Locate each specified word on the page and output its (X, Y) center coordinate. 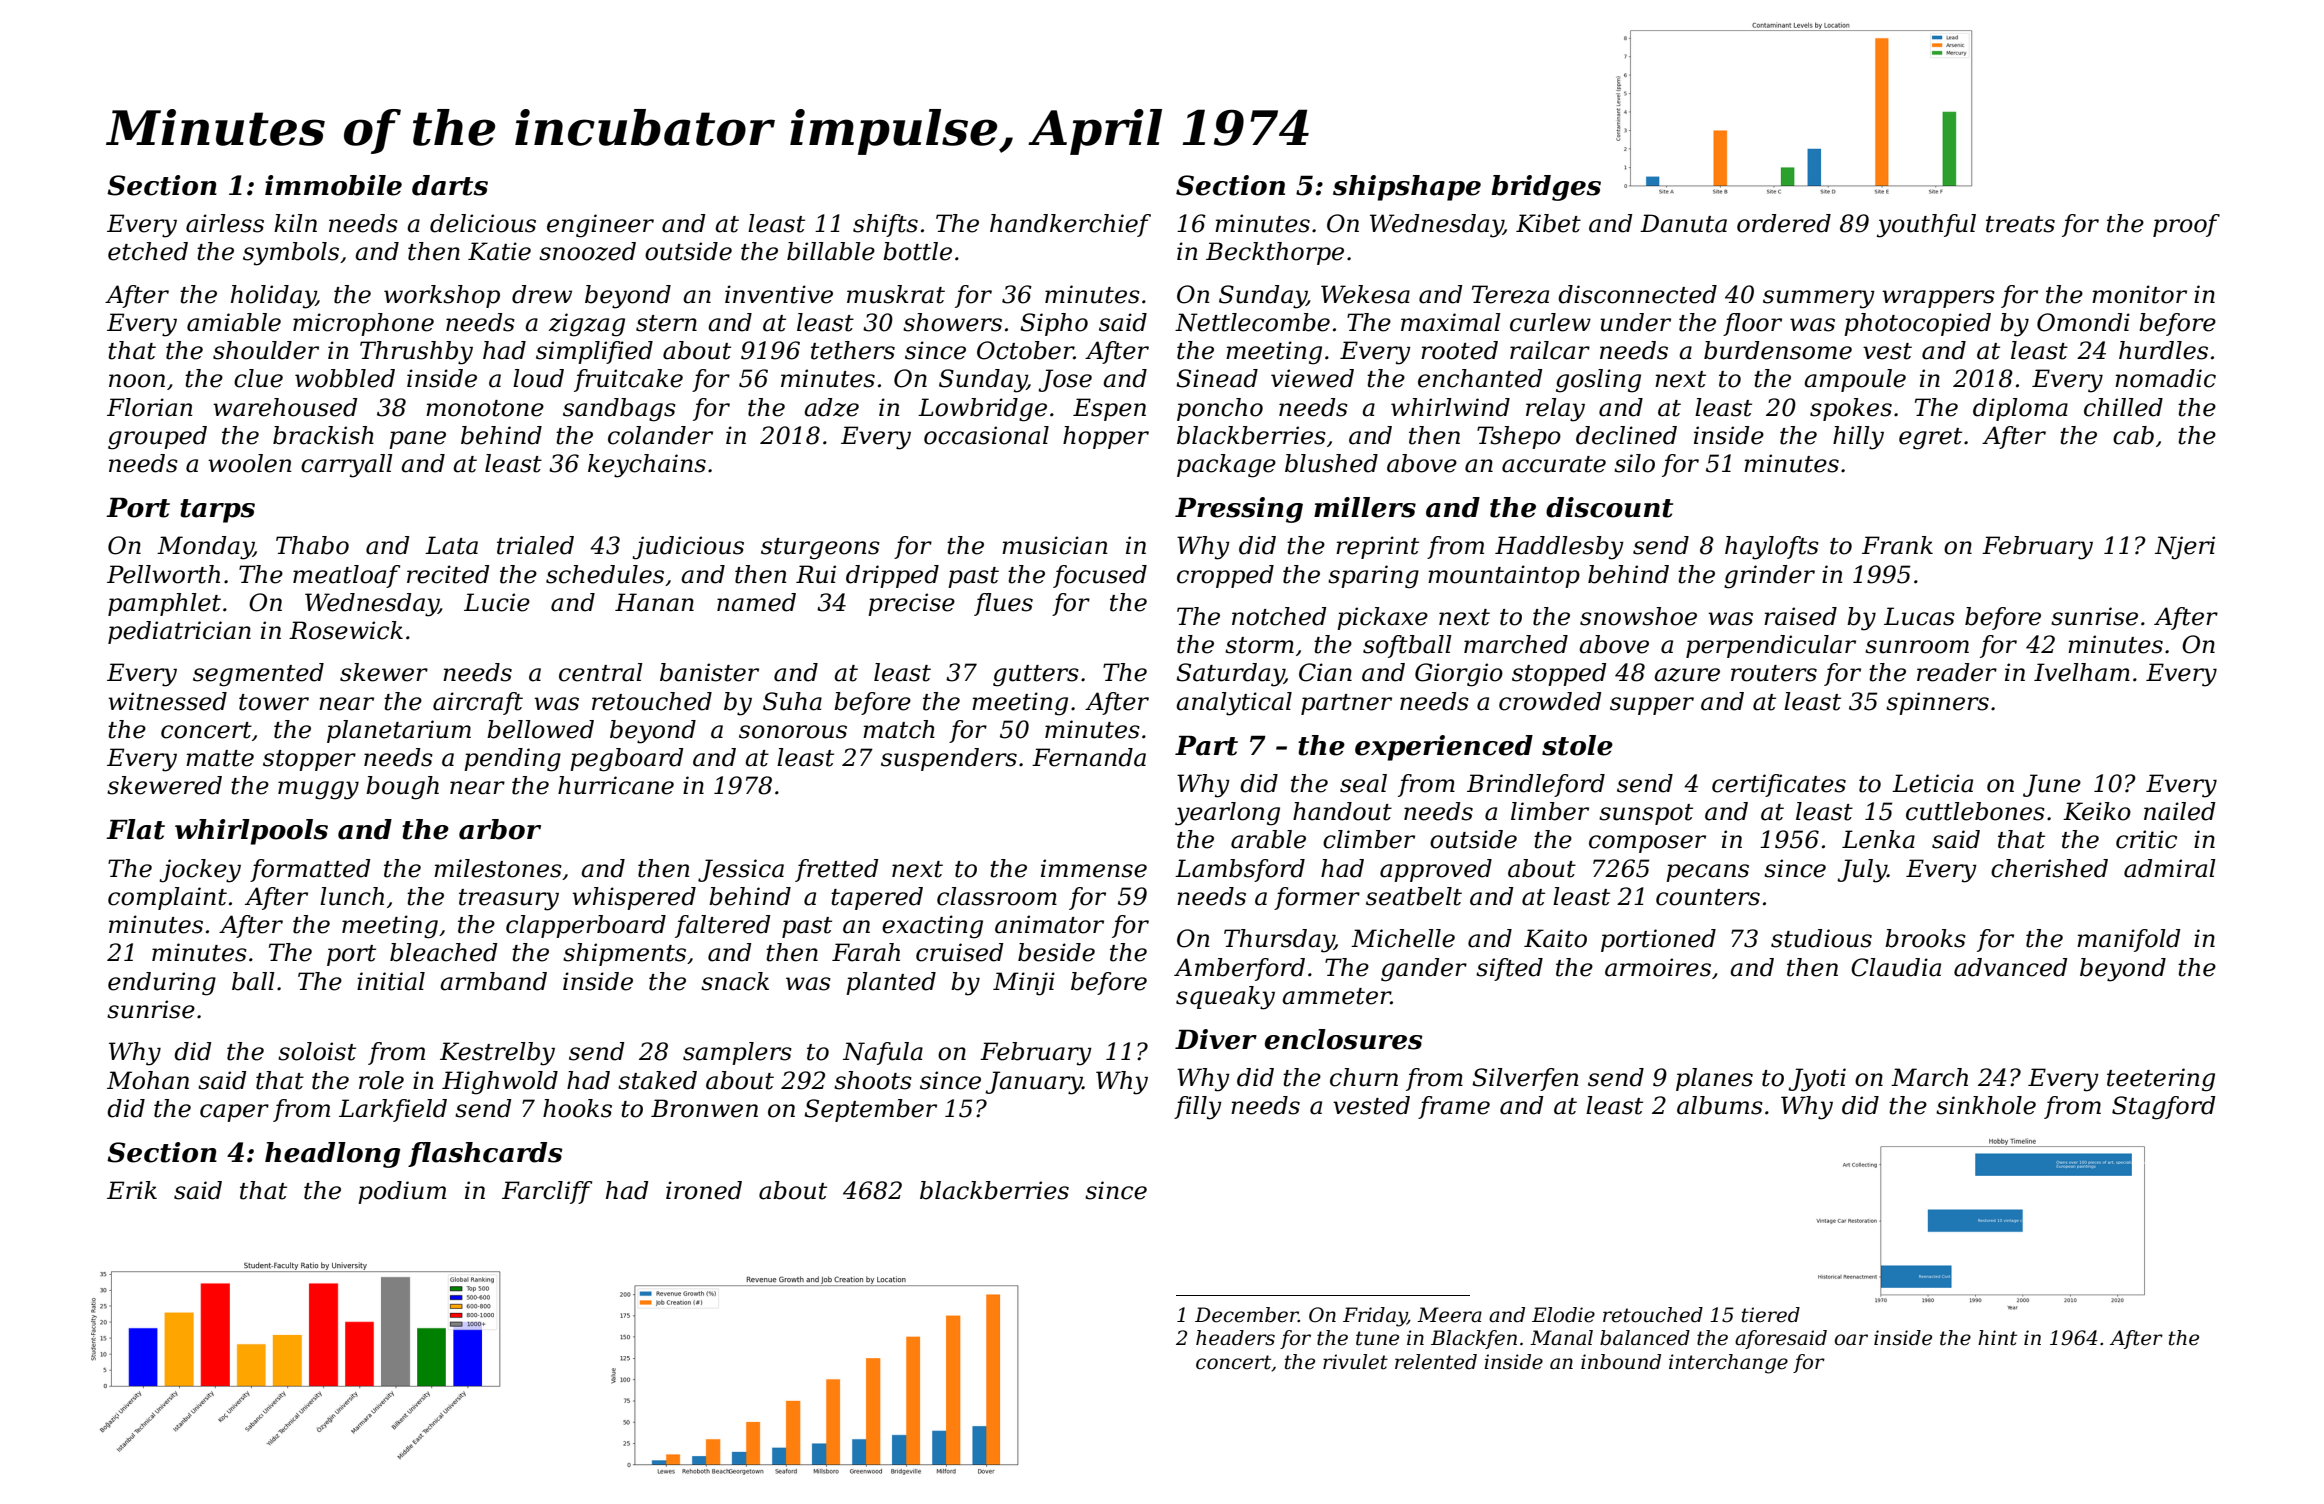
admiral (2170, 868)
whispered (634, 898)
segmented (258, 675)
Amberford (1239, 969)
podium (402, 1192)
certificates (1779, 785)
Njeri (2185, 548)
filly (1198, 1108)
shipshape (1407, 188)
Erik (132, 1190)
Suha (792, 701)
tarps (217, 511)
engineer (600, 226)
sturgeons (820, 549)
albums (1720, 1105)
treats (2020, 224)
